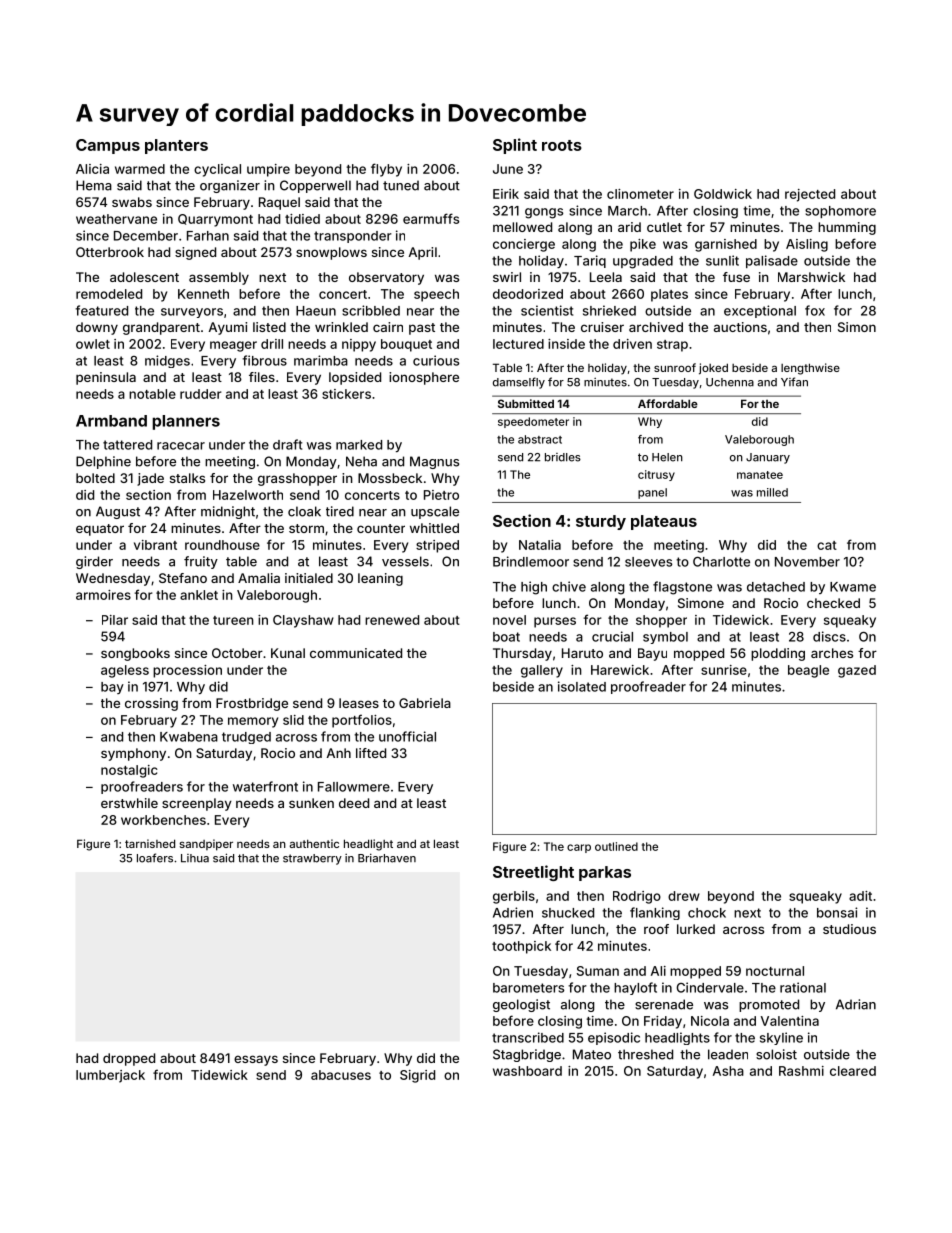  I want to click on isolated, so click(582, 686).
